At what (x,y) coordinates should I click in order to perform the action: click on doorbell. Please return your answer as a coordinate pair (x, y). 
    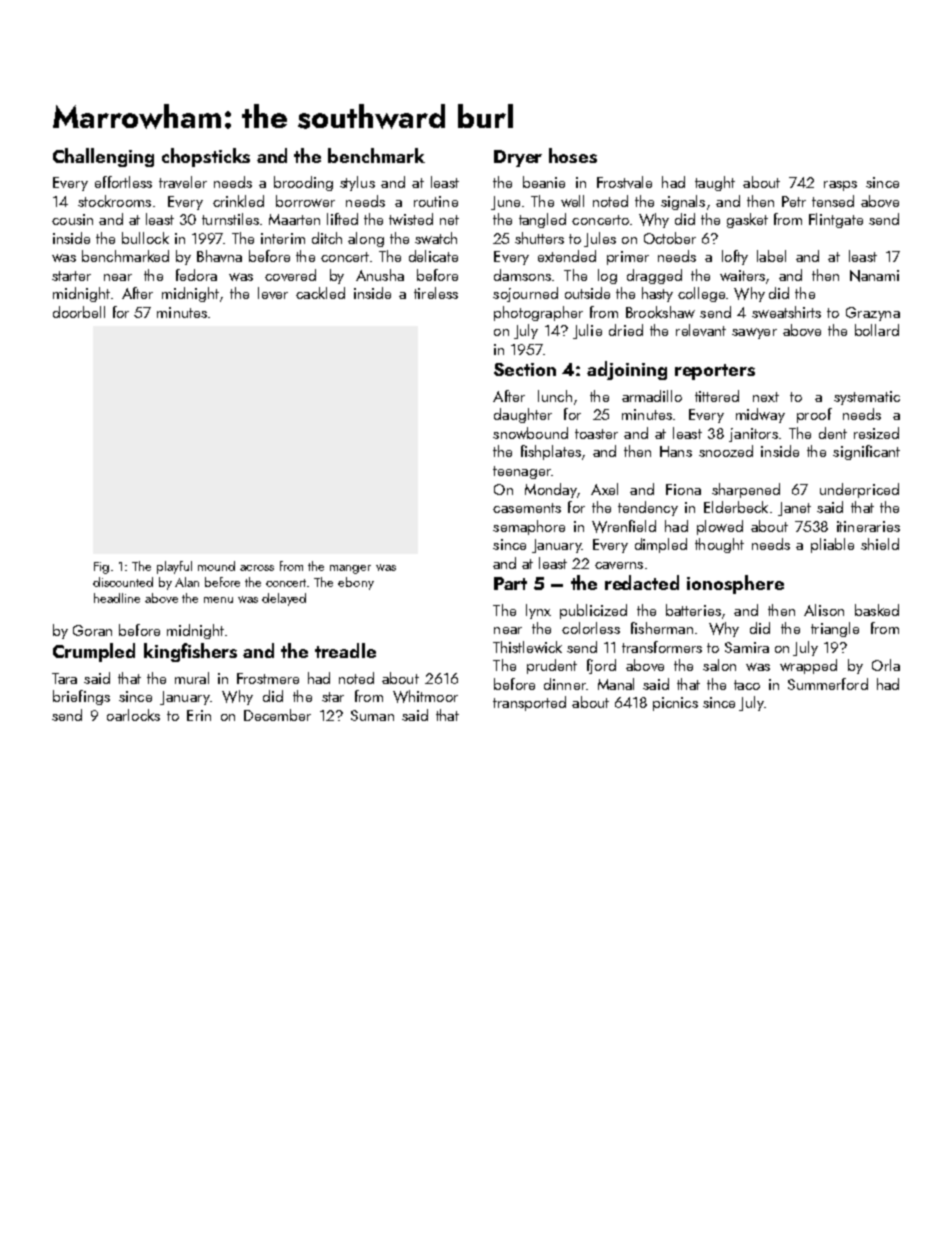
    Looking at the image, I should click on (79, 312).
